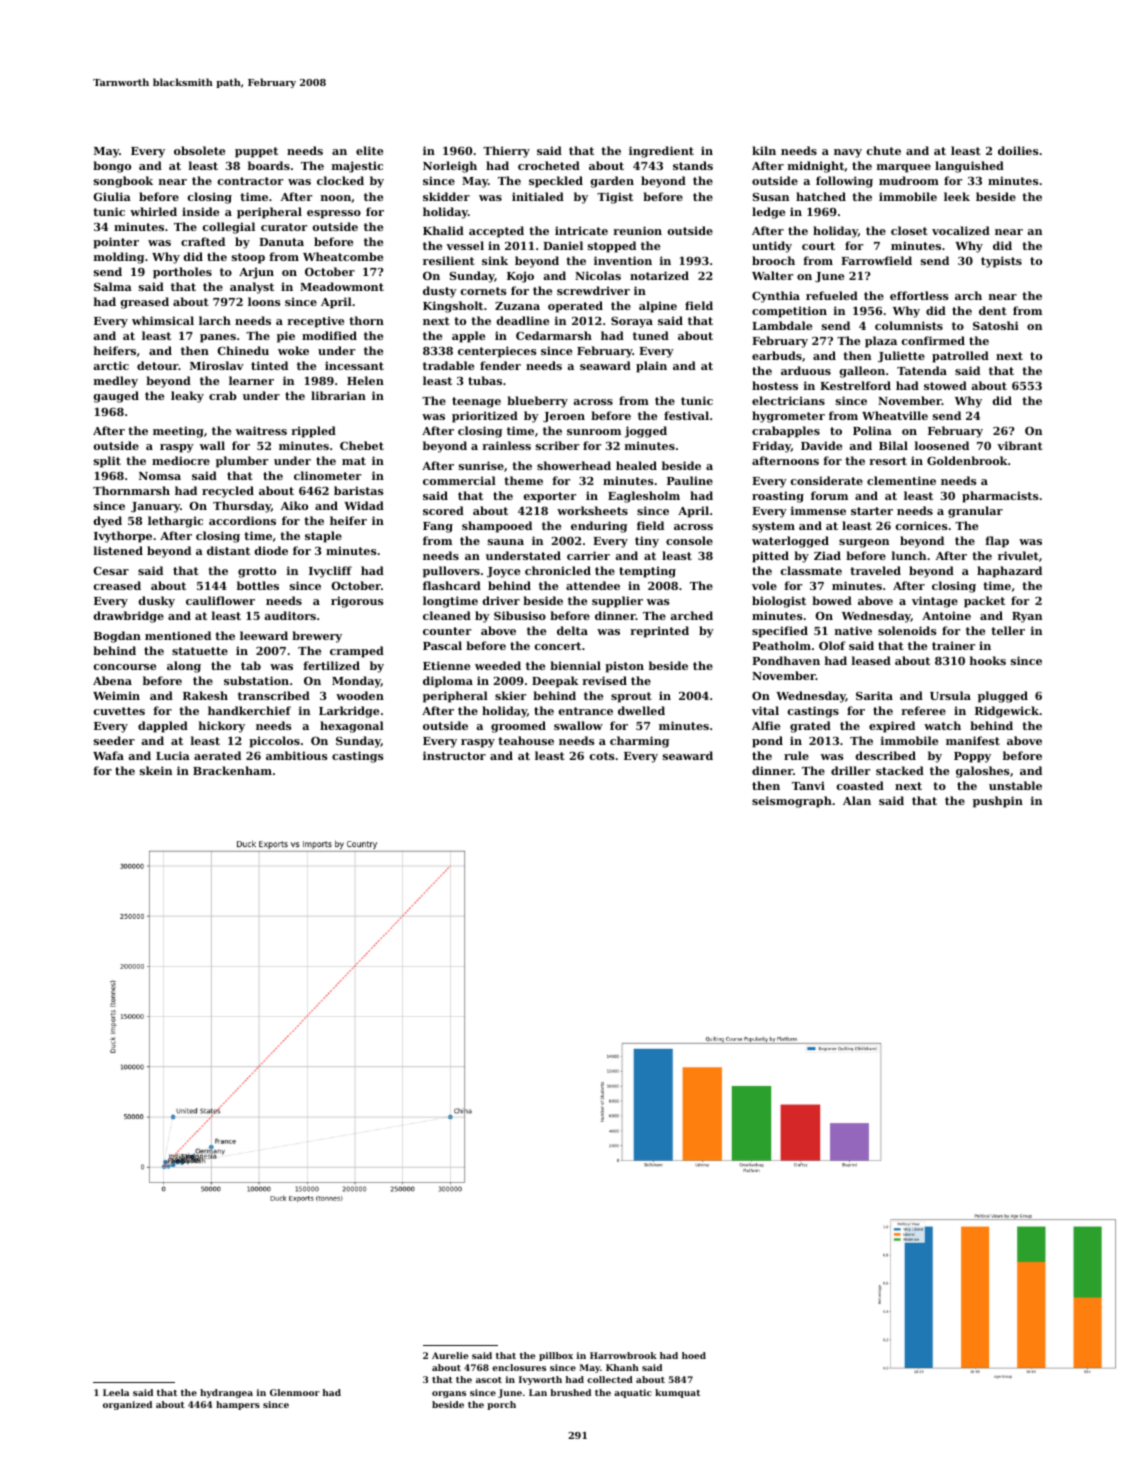  What do you see at coordinates (633, 1393) in the screenshot?
I see `aquatic` at bounding box center [633, 1393].
